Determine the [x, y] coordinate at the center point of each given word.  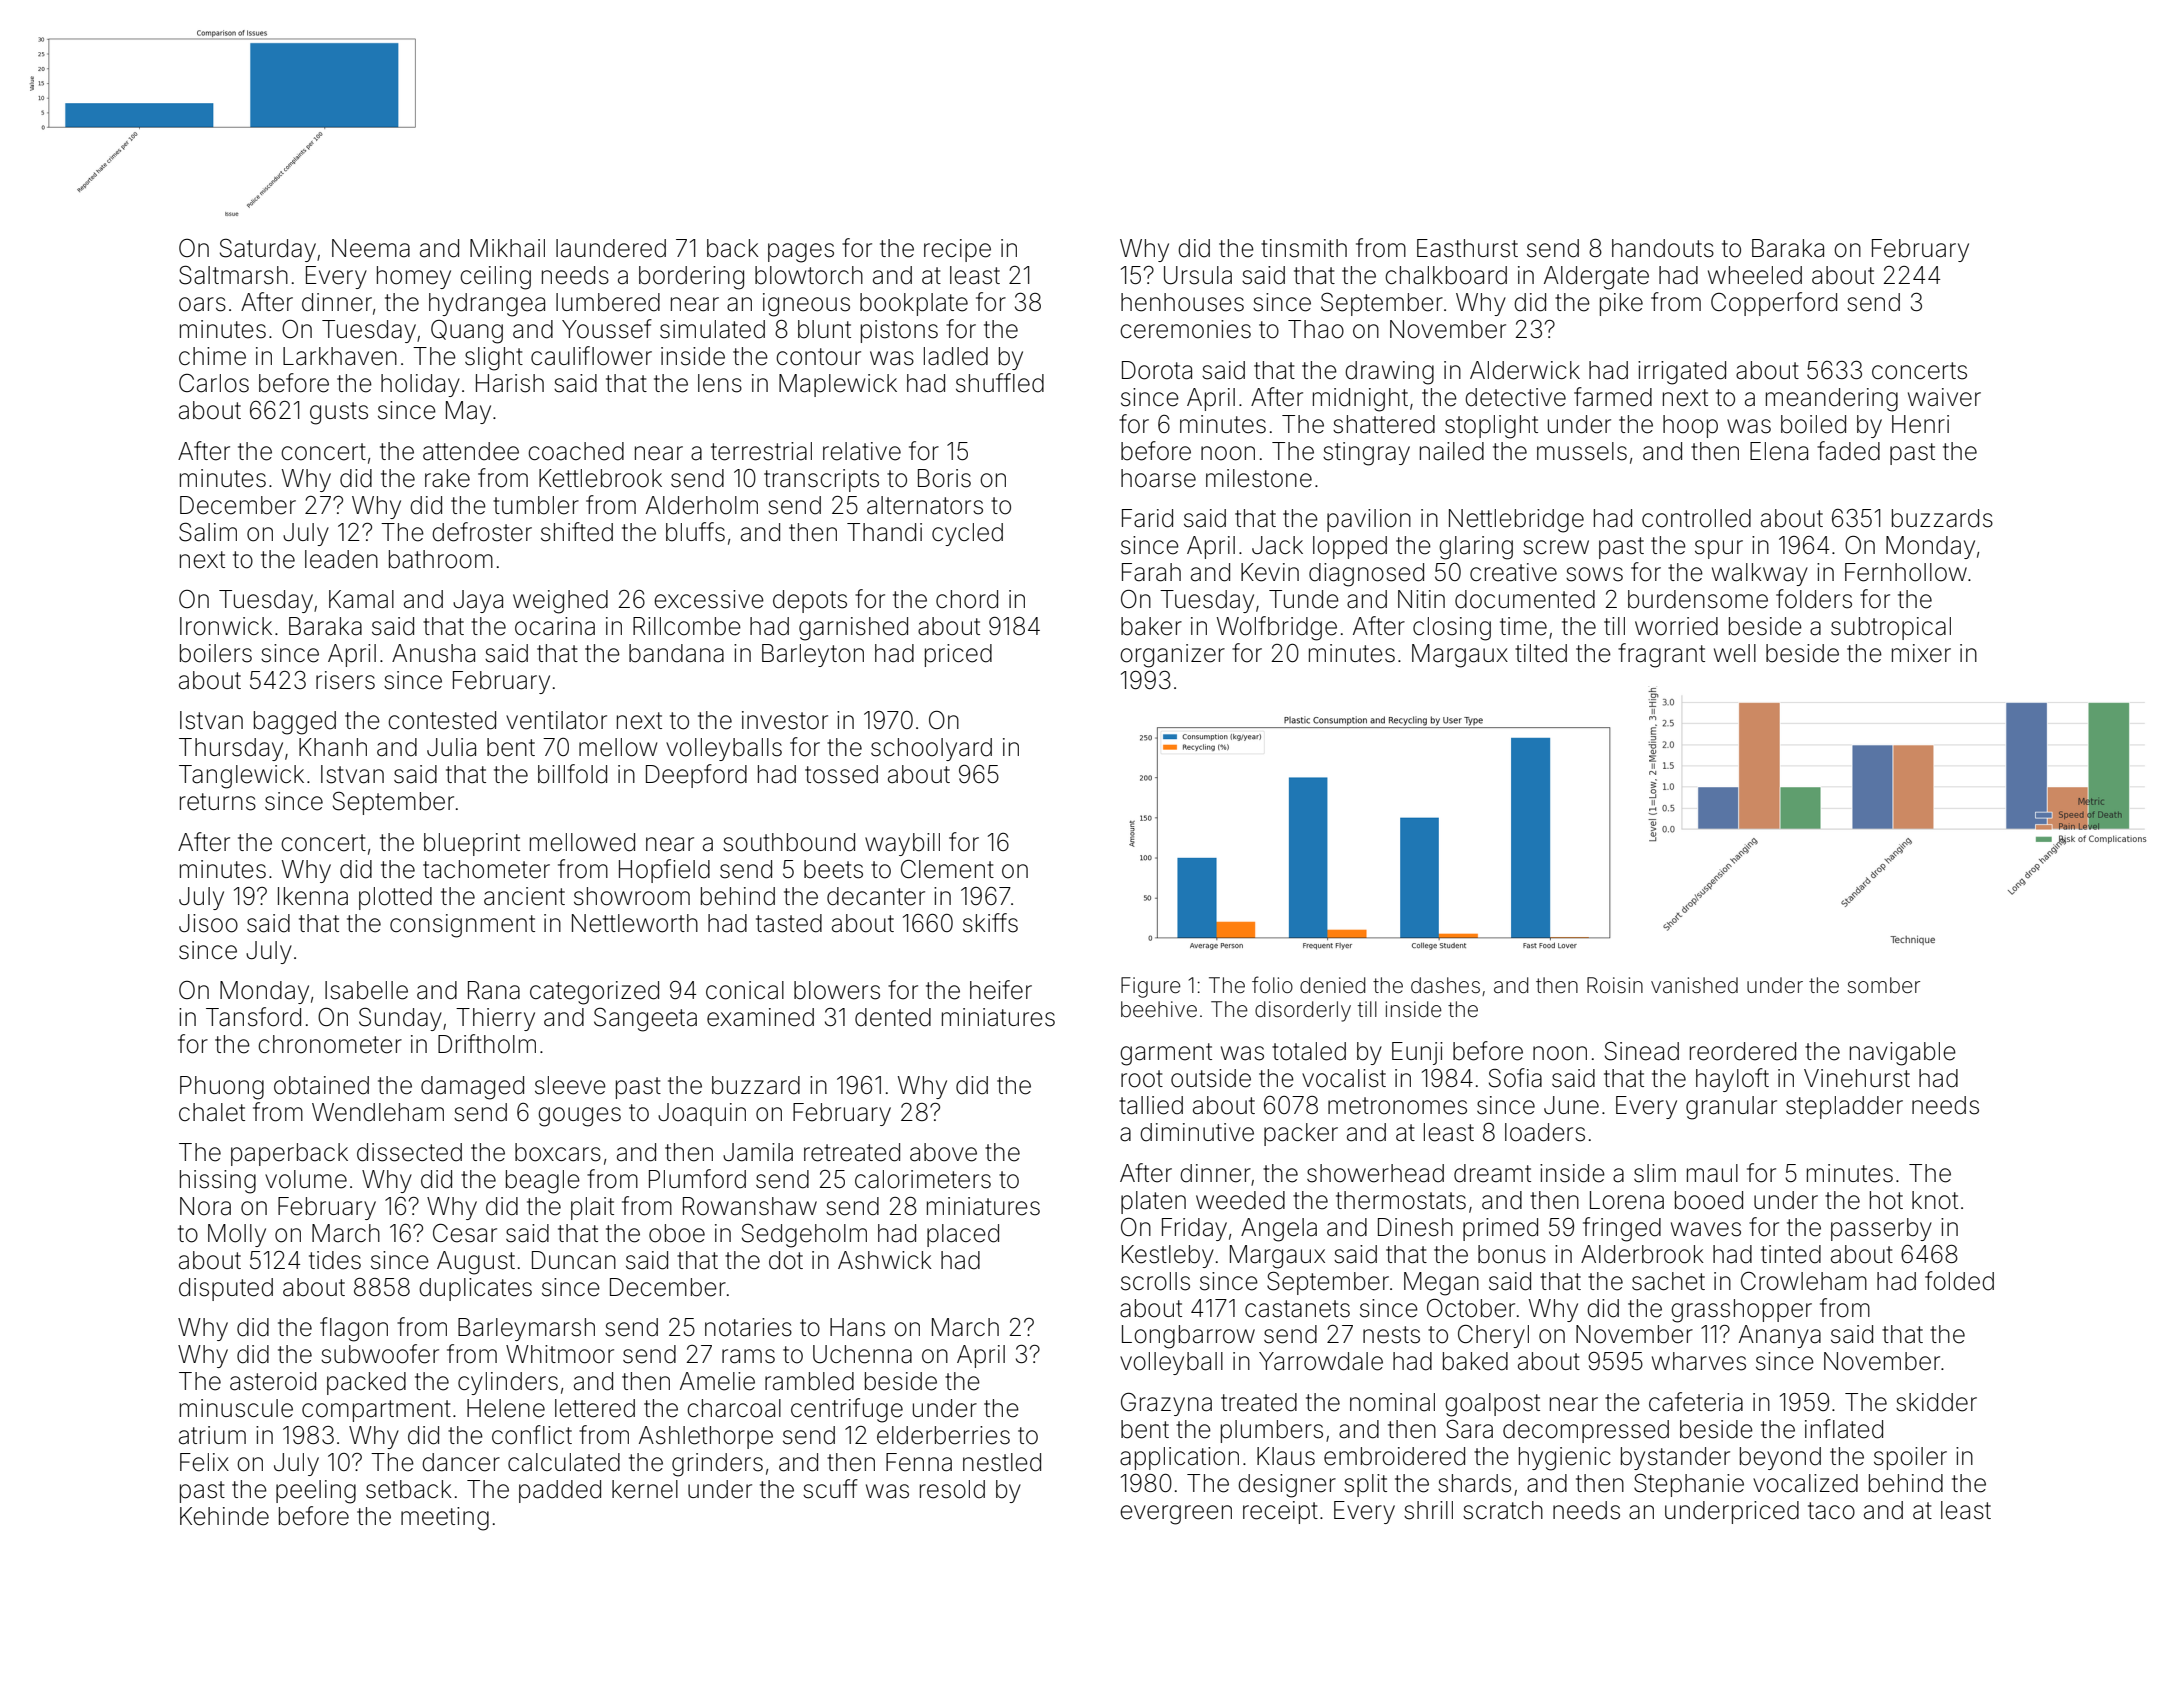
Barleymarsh [526, 1329]
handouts [1663, 248]
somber [1883, 985]
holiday [420, 385]
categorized [594, 993]
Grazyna [1166, 1404]
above [943, 1152]
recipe [957, 250]
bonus [1512, 1254]
